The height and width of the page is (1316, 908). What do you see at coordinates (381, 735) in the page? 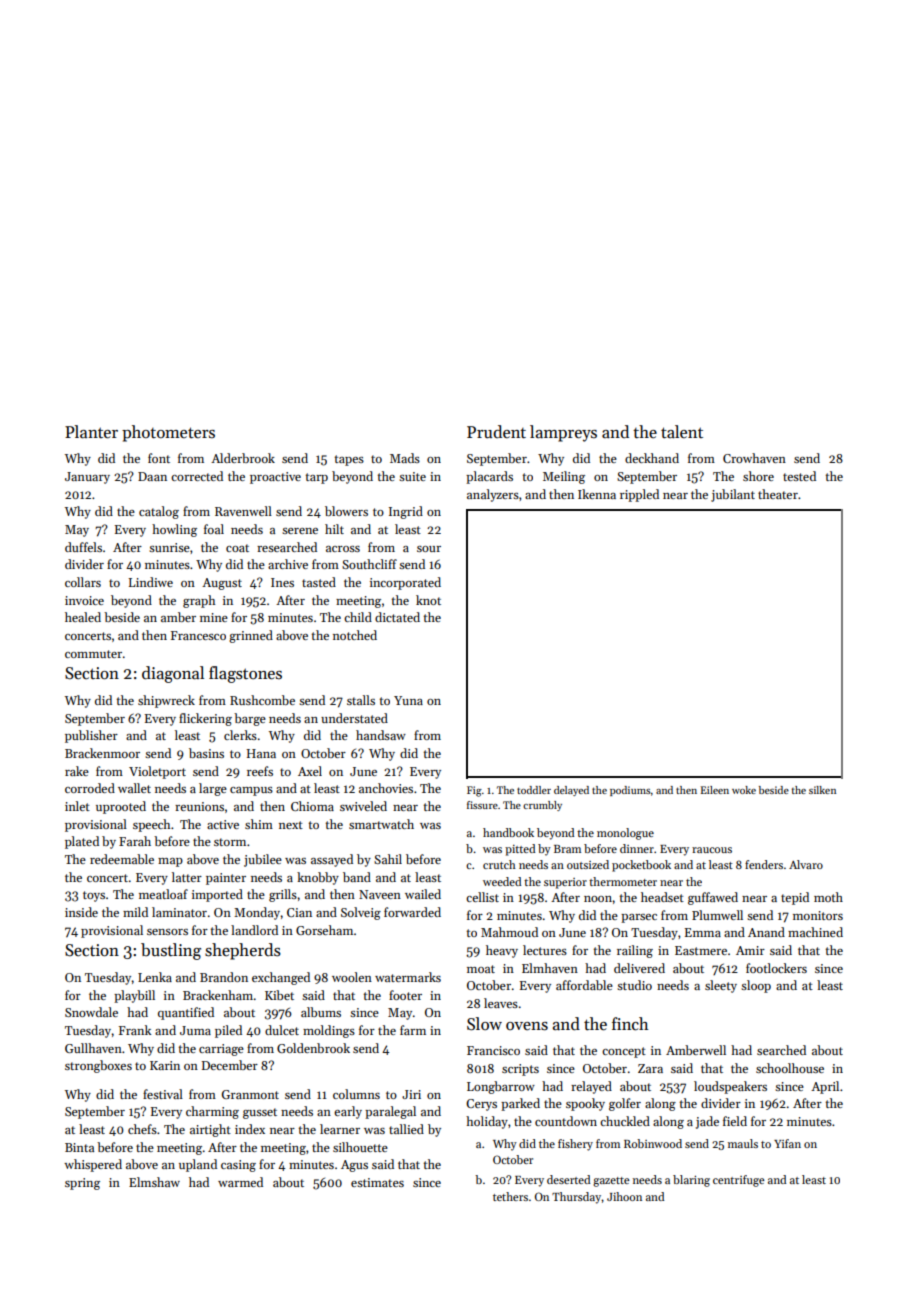
I see `handsaw` at bounding box center [381, 735].
